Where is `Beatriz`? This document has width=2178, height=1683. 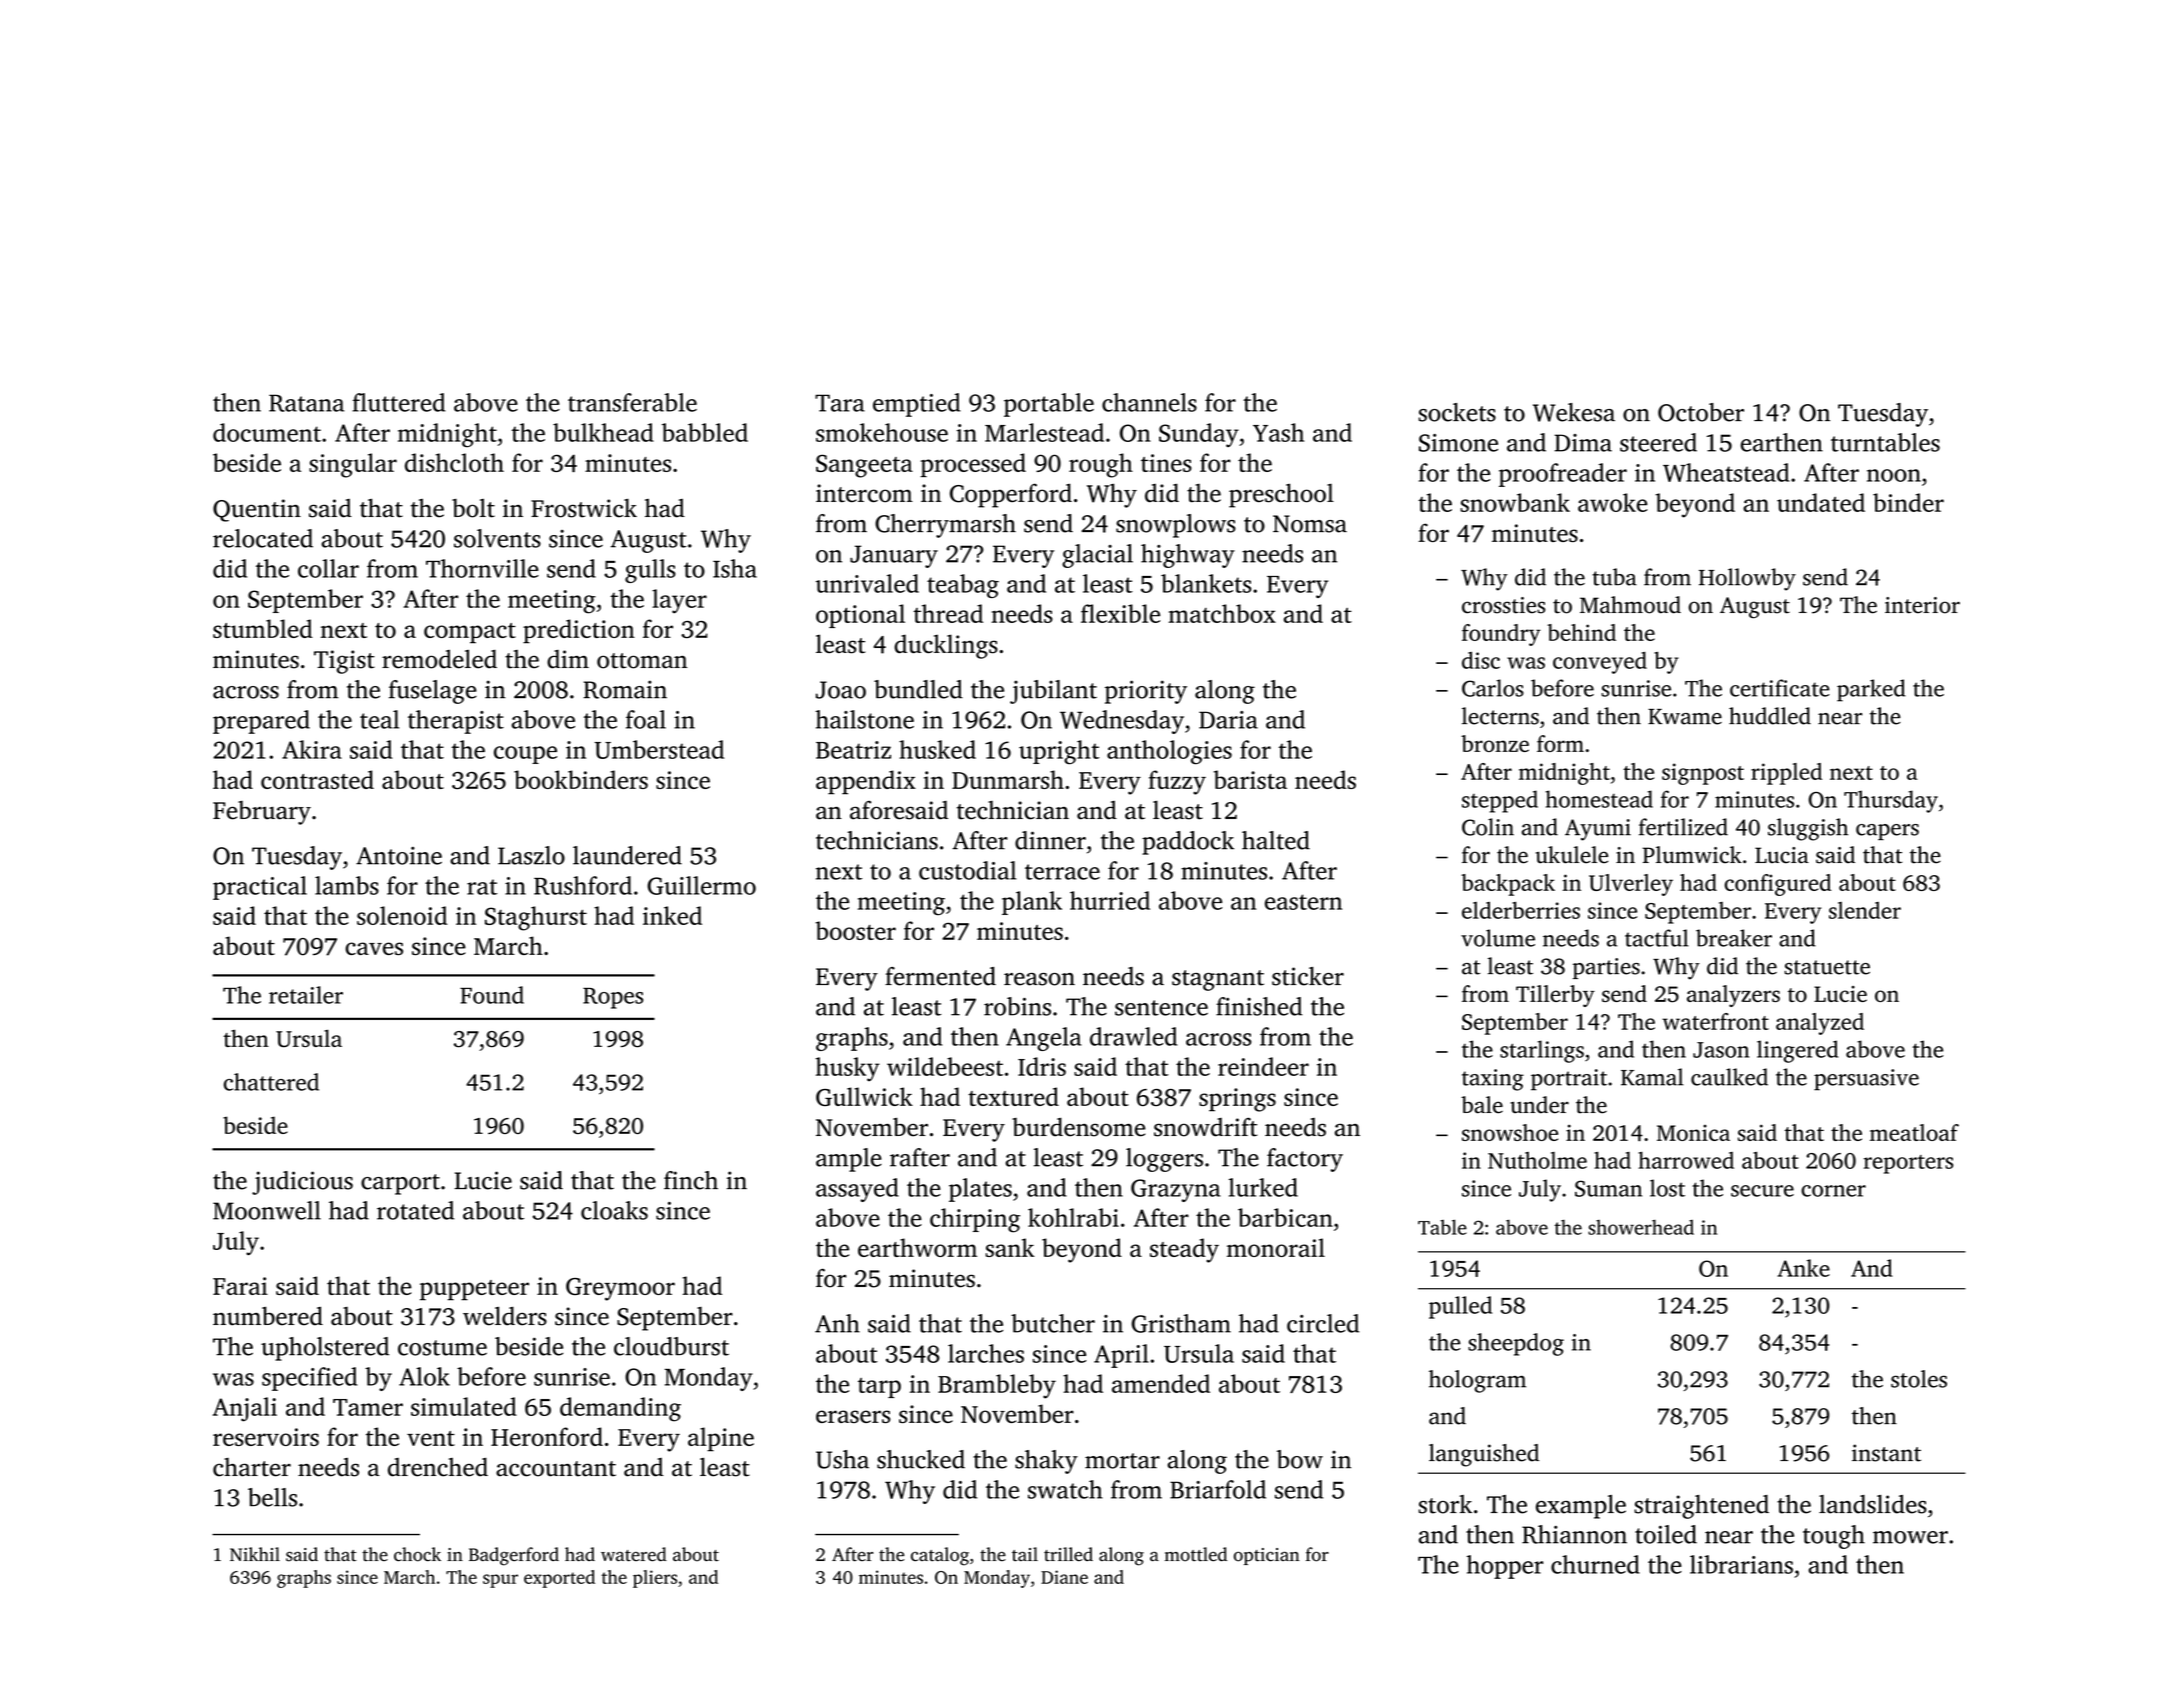
Beatriz is located at coordinates (853, 750).
